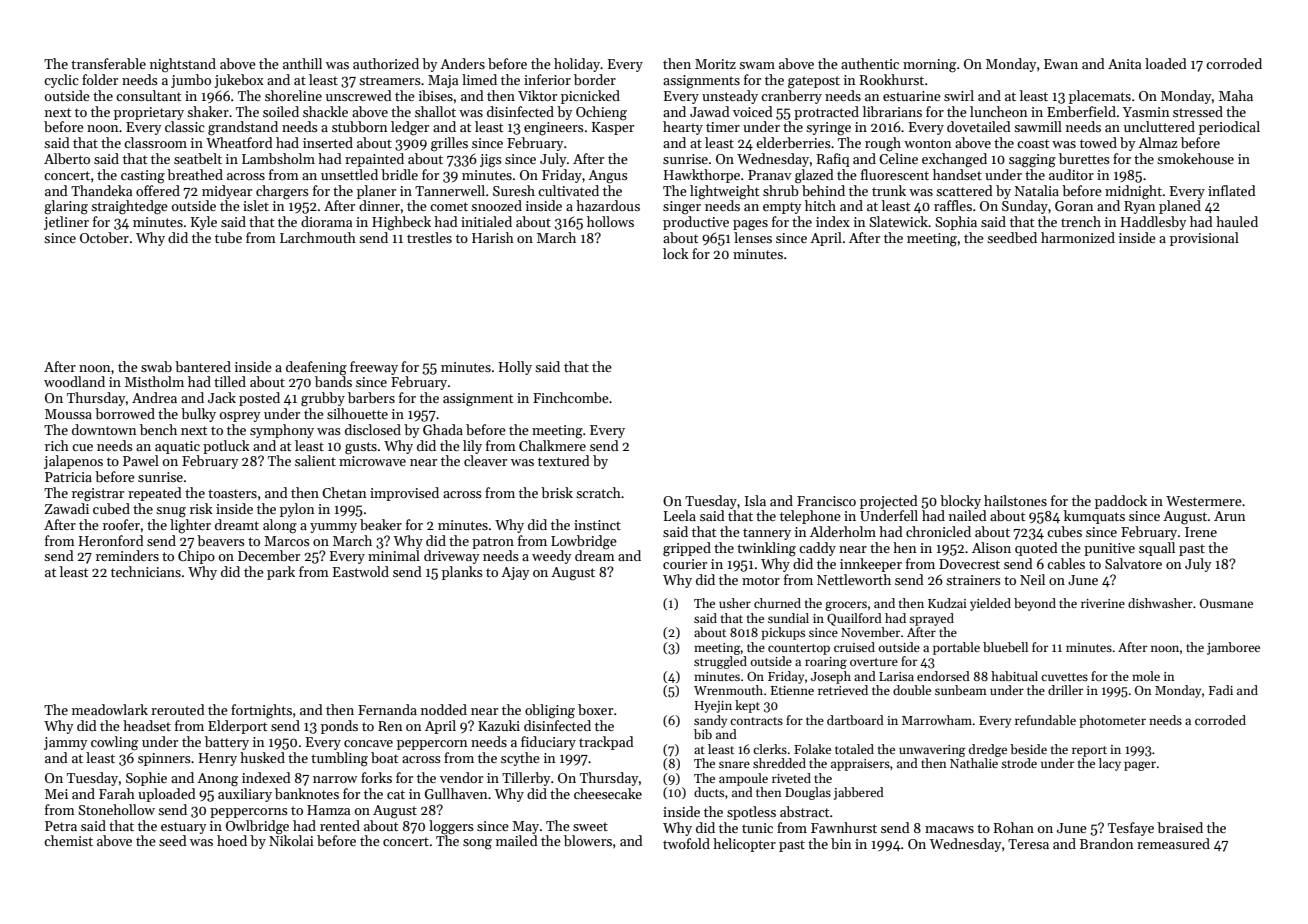 The height and width of the page is (924, 1308). What do you see at coordinates (590, 97) in the page?
I see `picnicked` at bounding box center [590, 97].
